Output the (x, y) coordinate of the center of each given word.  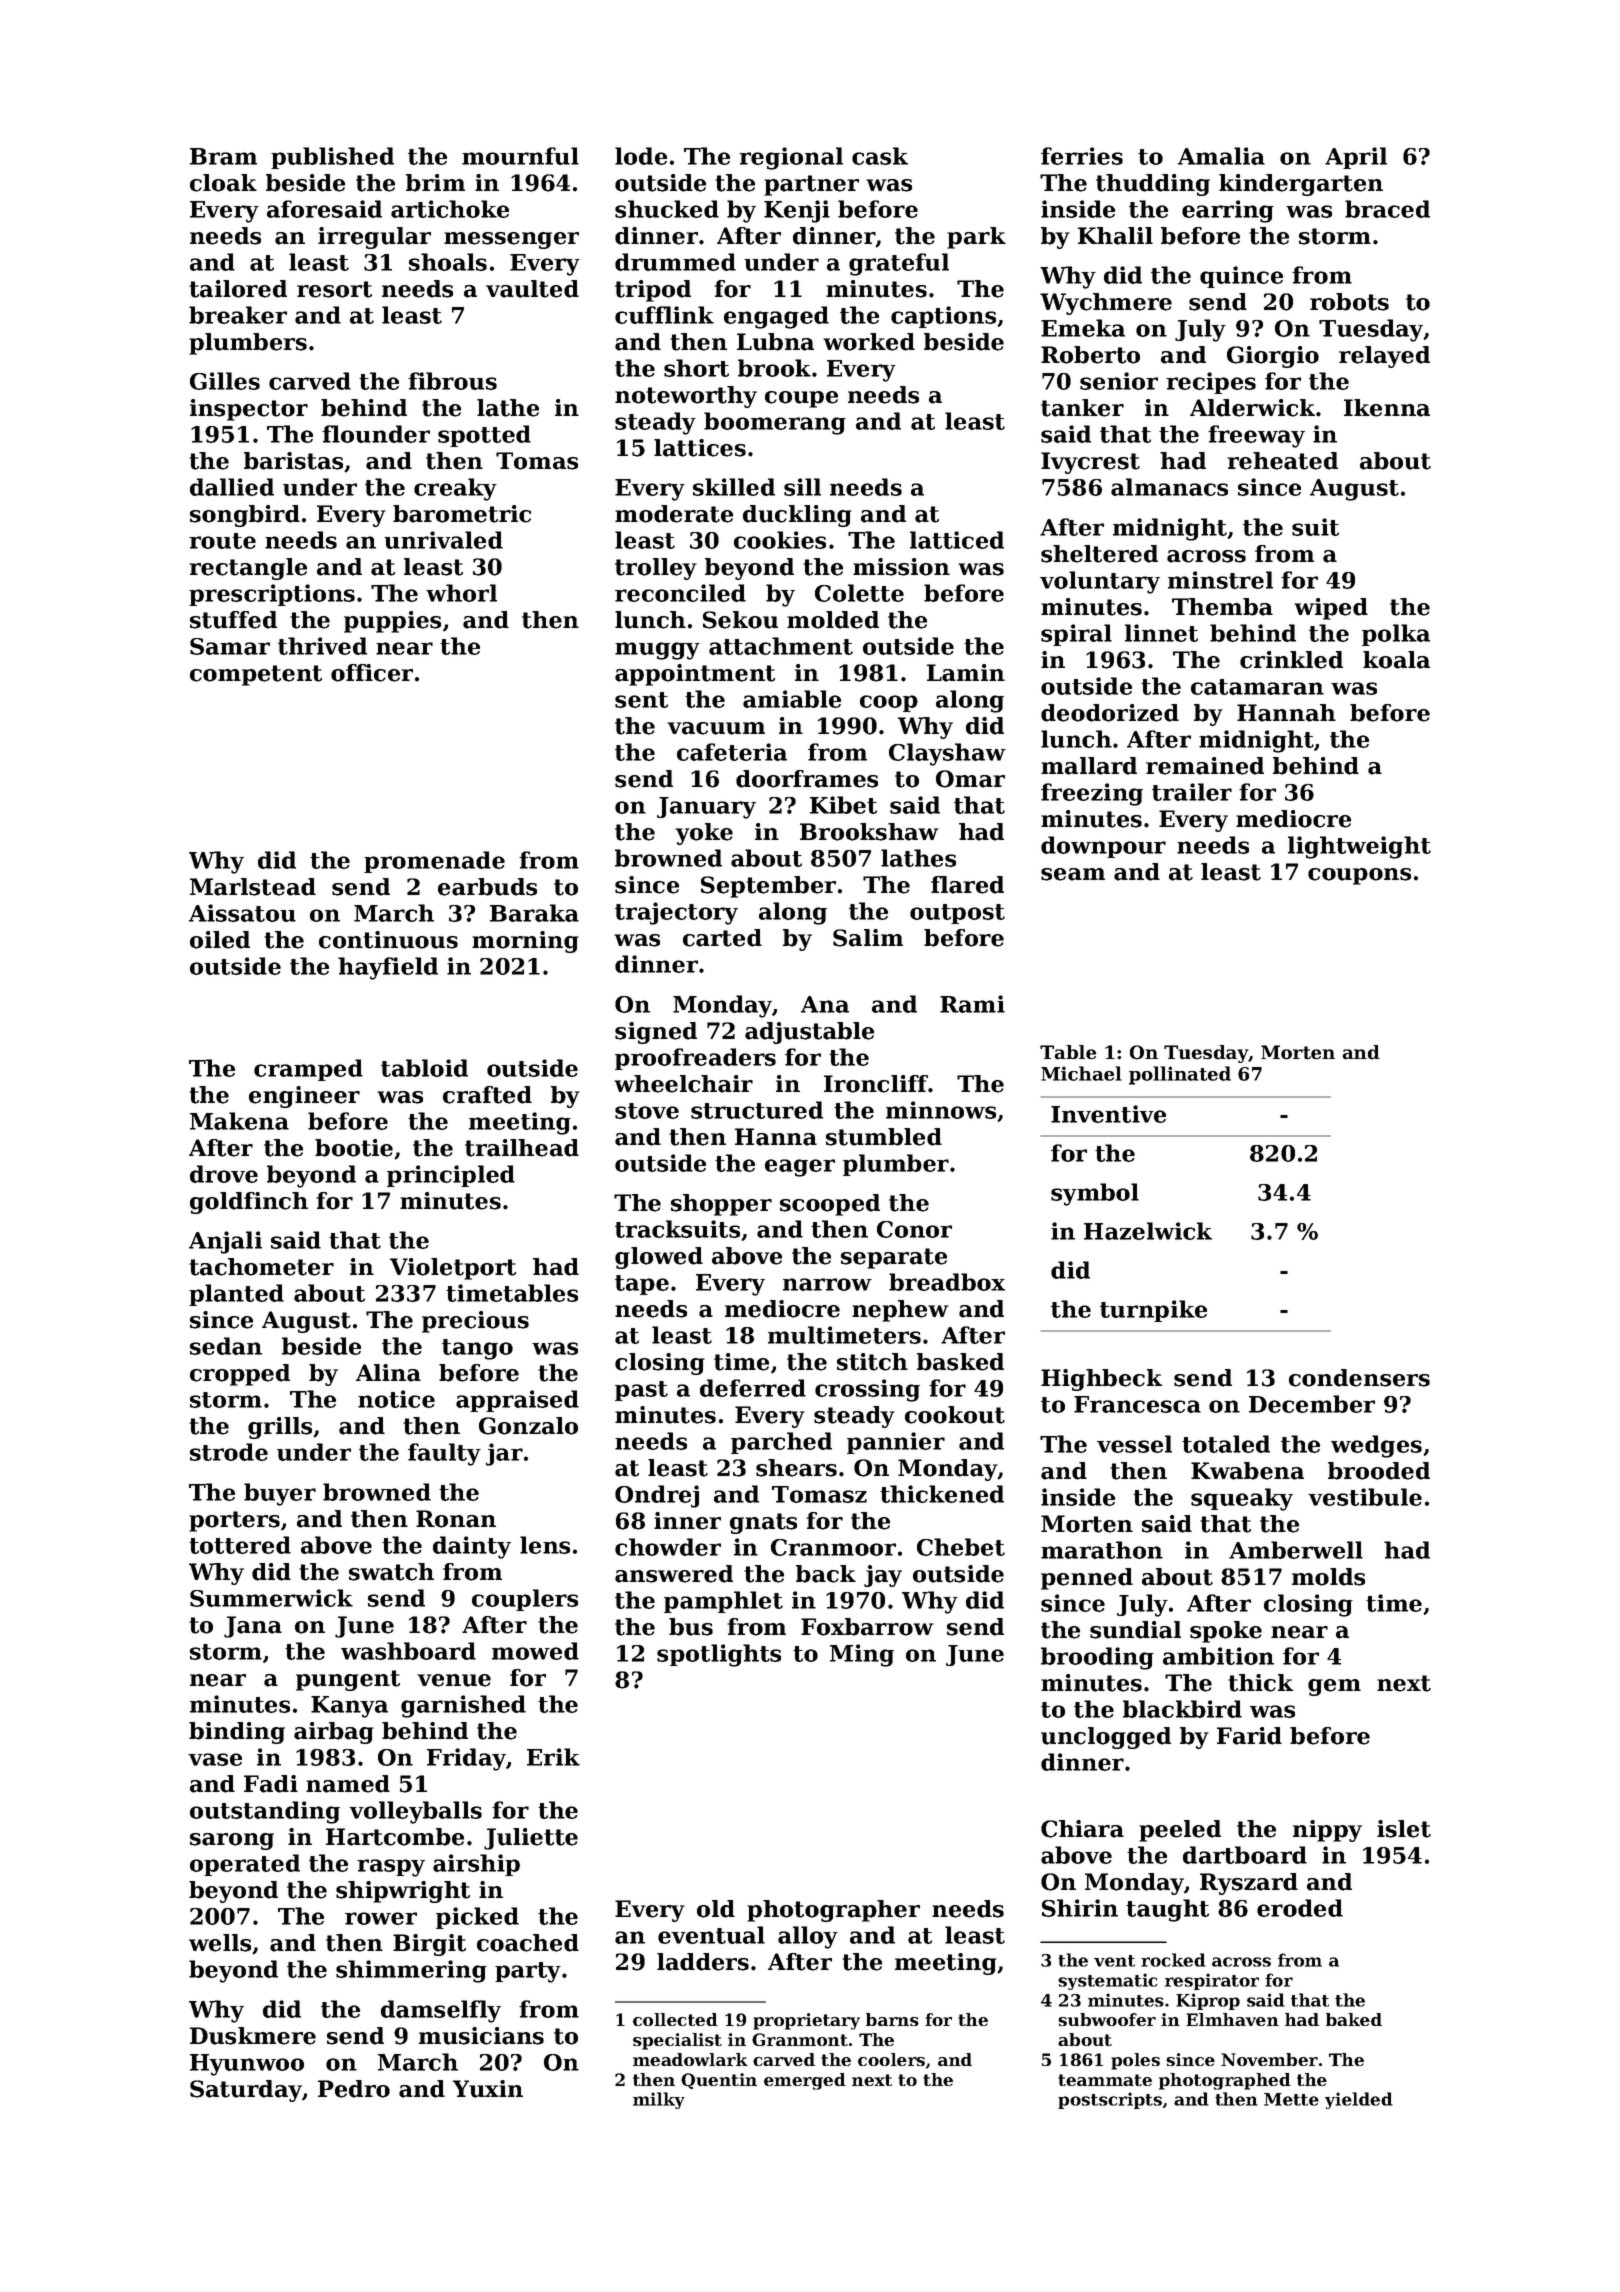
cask (880, 156)
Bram (223, 156)
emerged (805, 2081)
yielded (1359, 2100)
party (528, 1972)
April (1356, 158)
